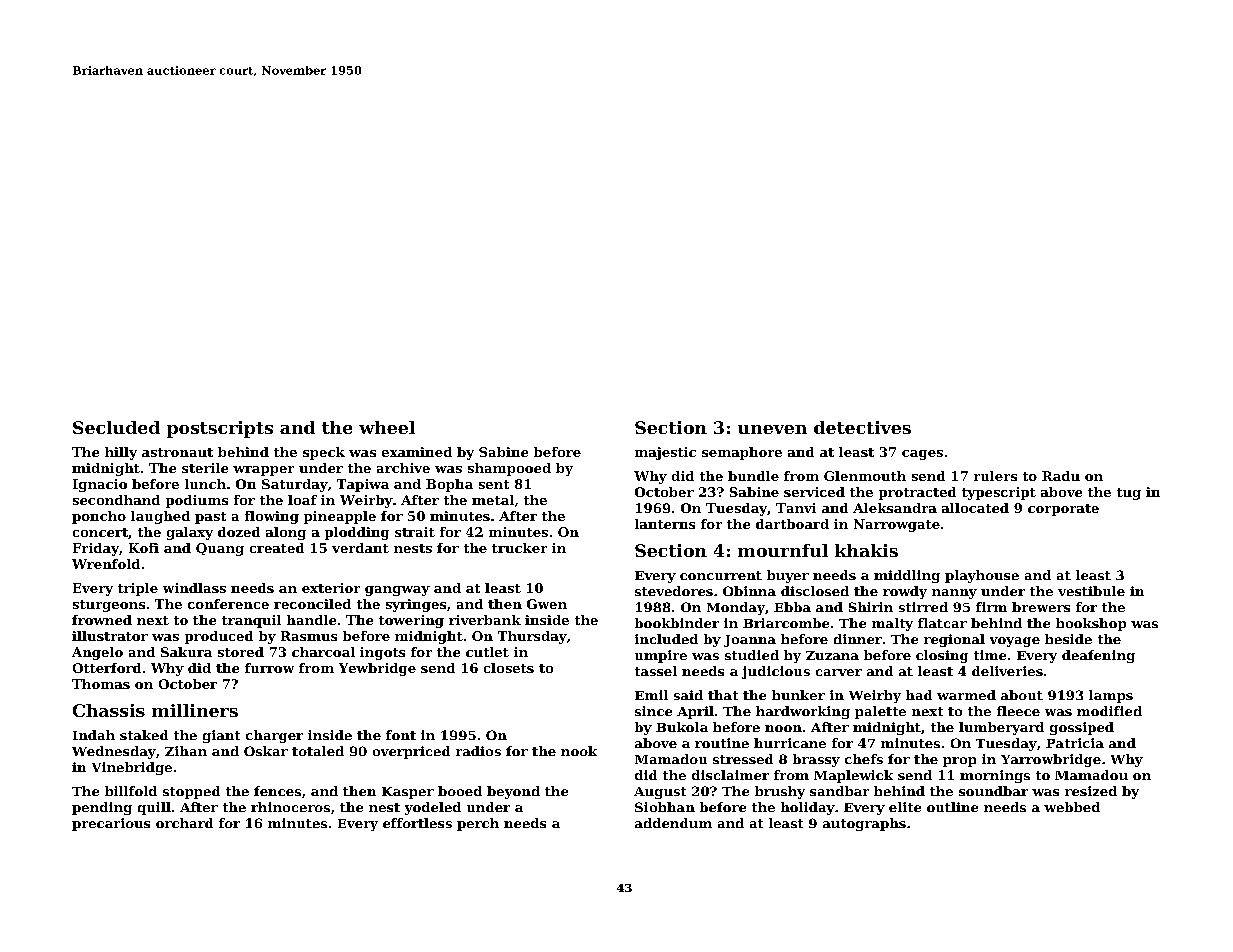 The image size is (1233, 952). I want to click on sent, so click(494, 484).
